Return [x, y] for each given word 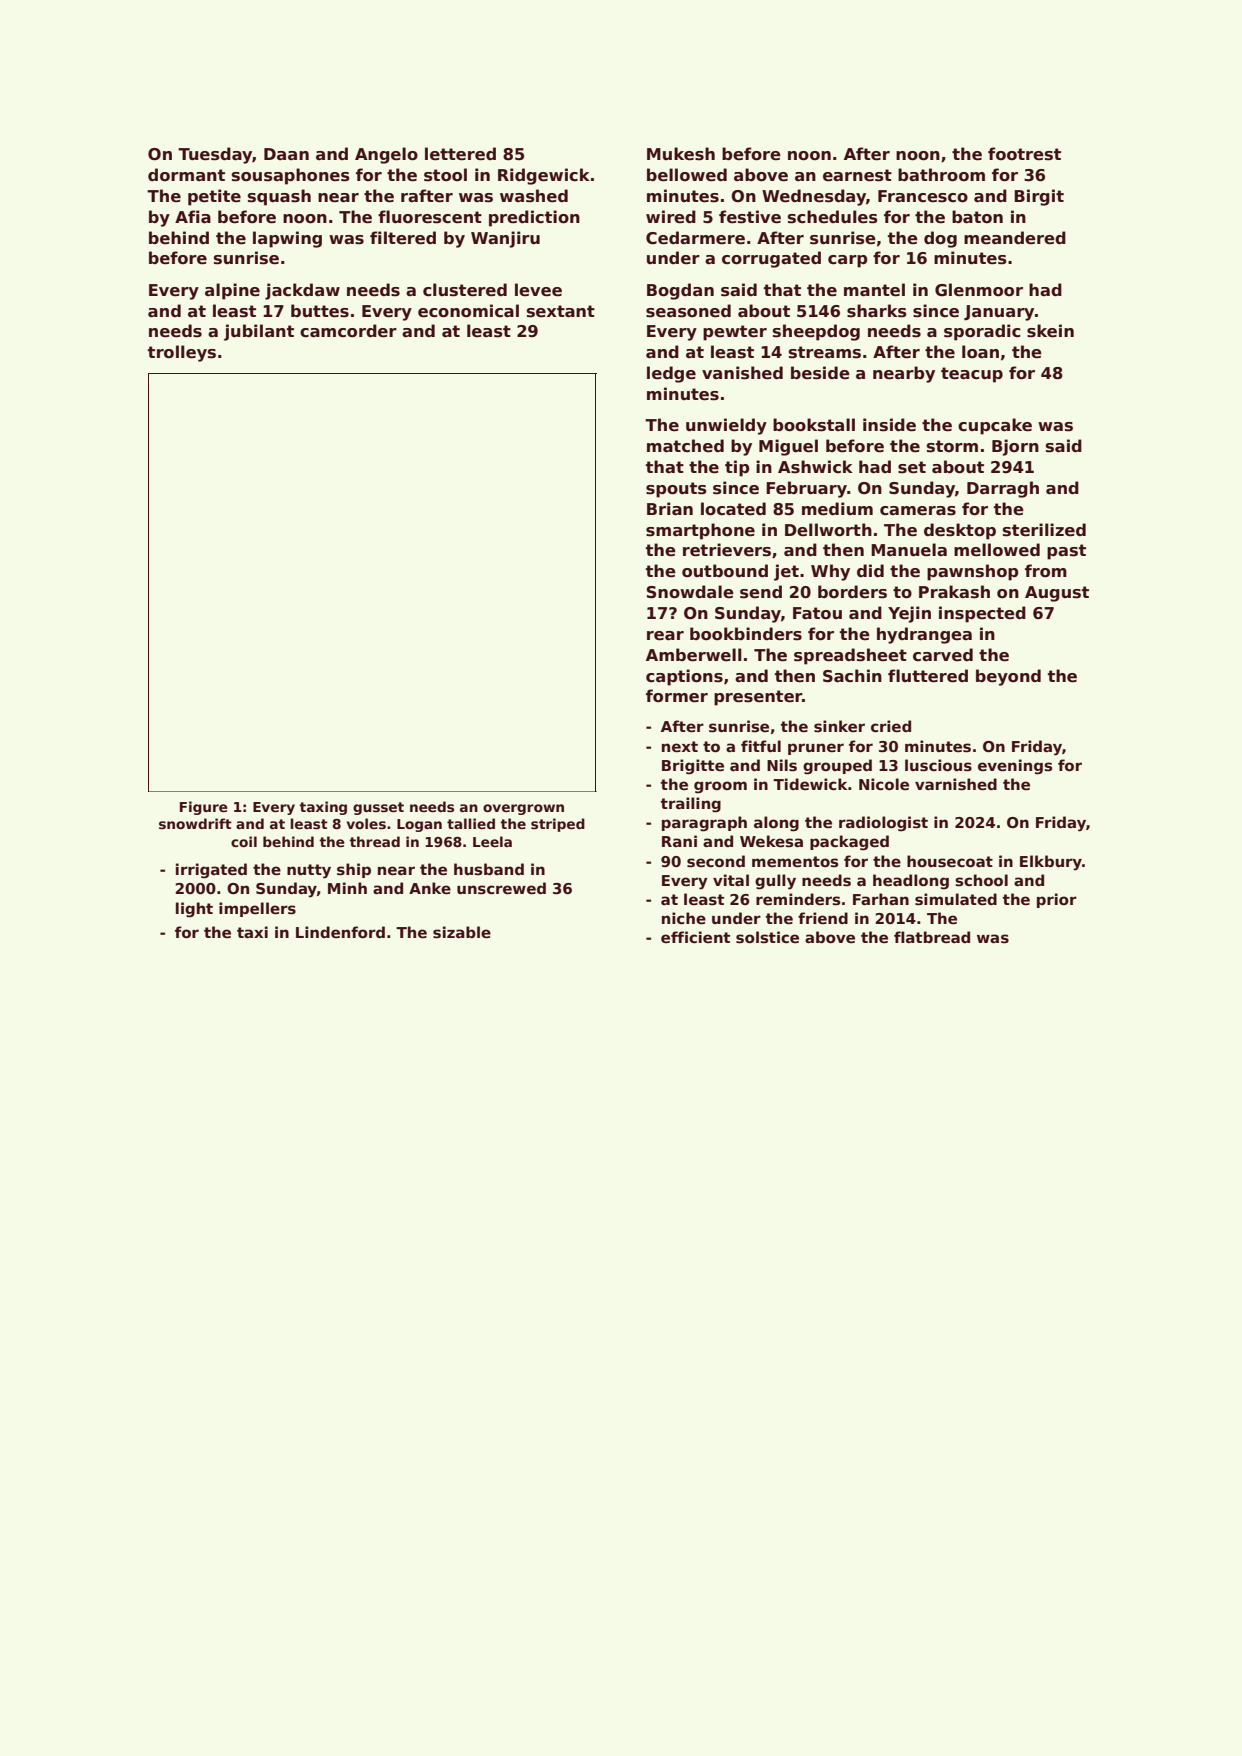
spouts [676, 490]
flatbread [932, 937]
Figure [204, 808]
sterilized [1044, 530]
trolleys [182, 353]
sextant [561, 311]
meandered [1015, 238]
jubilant [259, 332]
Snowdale [690, 592]
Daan [286, 154]
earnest [857, 175]
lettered [460, 154]
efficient [695, 937]
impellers [257, 909]
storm [952, 446]
